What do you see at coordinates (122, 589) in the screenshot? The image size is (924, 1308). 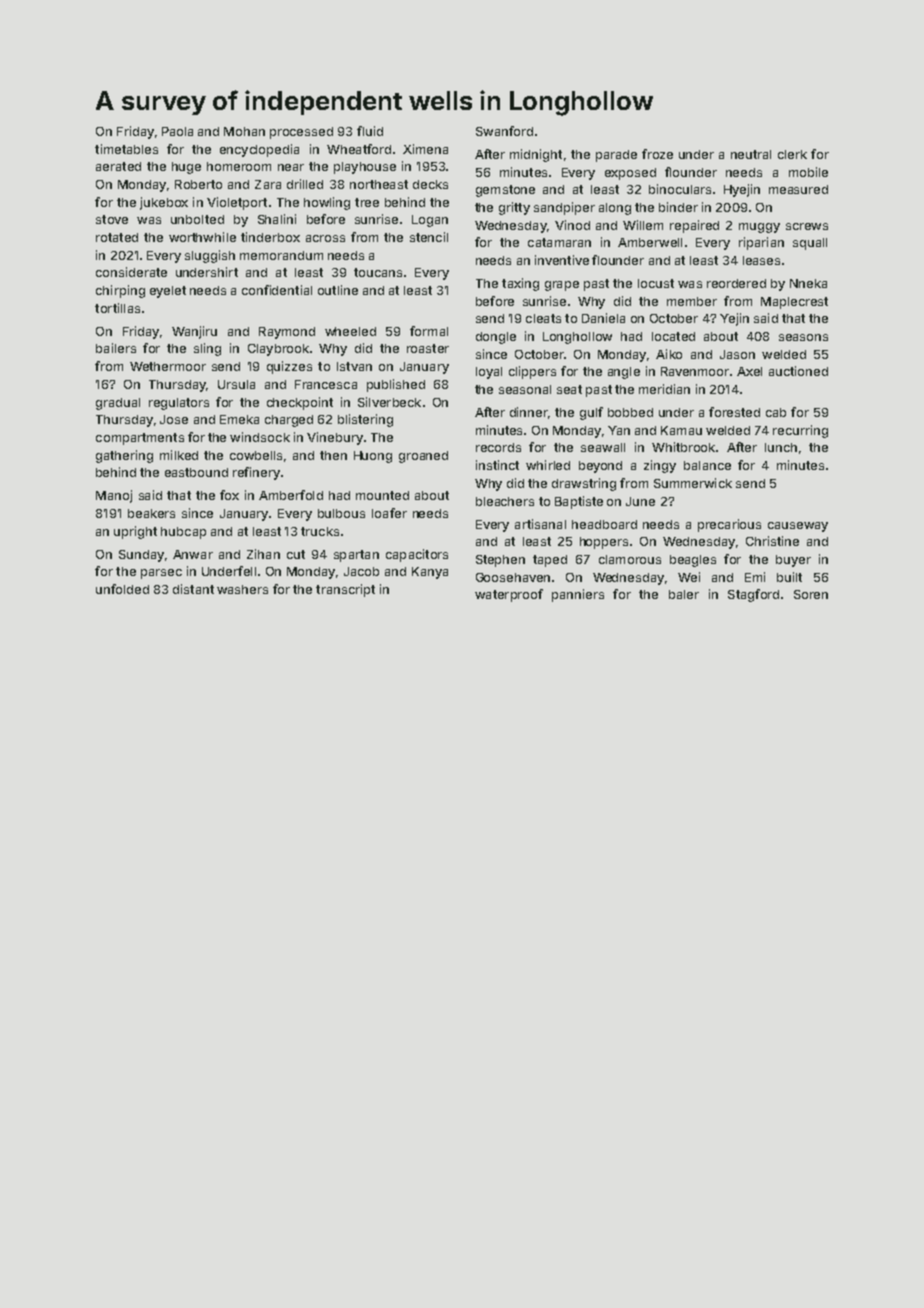 I see `unfolded` at bounding box center [122, 589].
